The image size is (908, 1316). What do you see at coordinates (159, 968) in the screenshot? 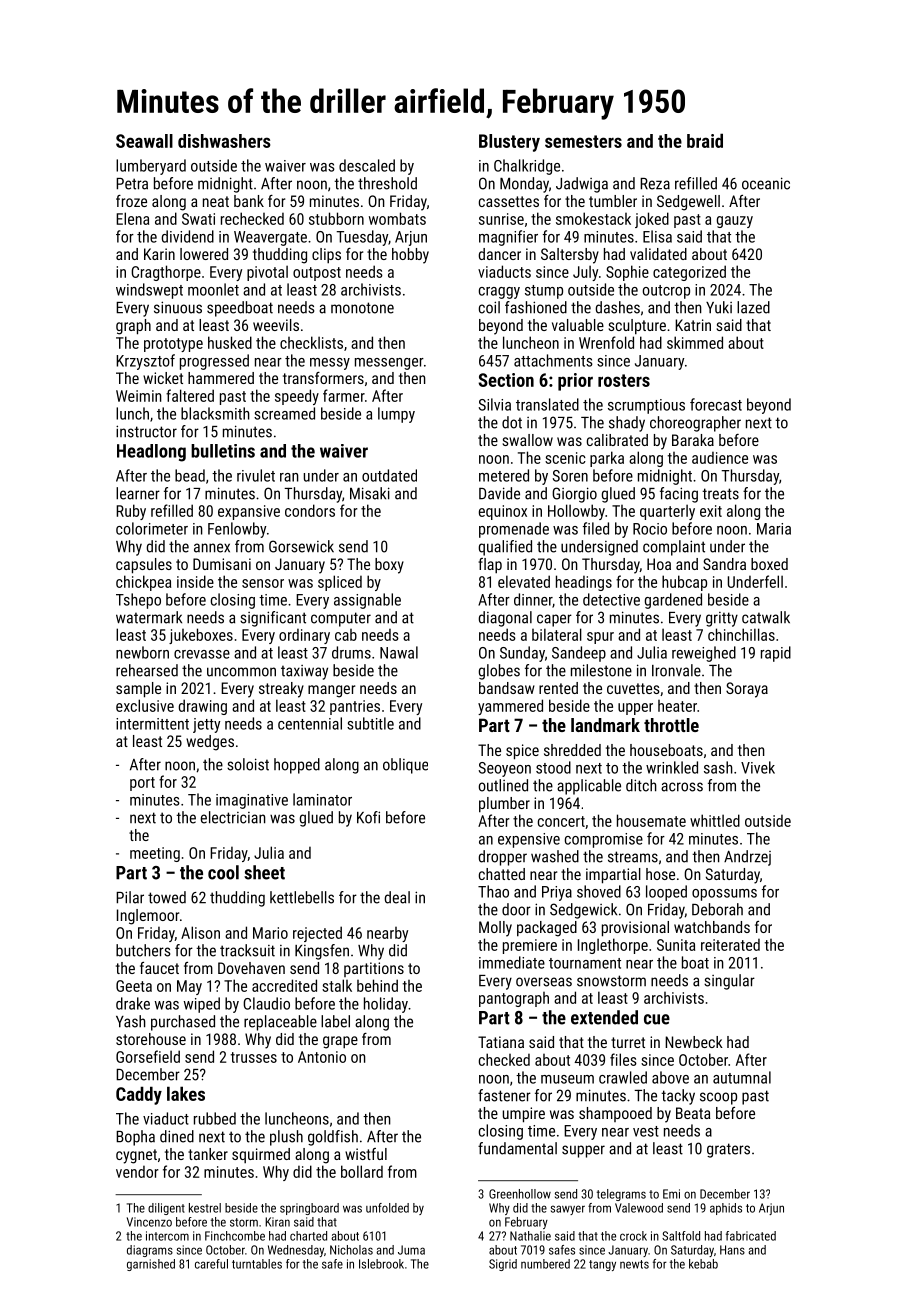
I see `faucet` at bounding box center [159, 968].
